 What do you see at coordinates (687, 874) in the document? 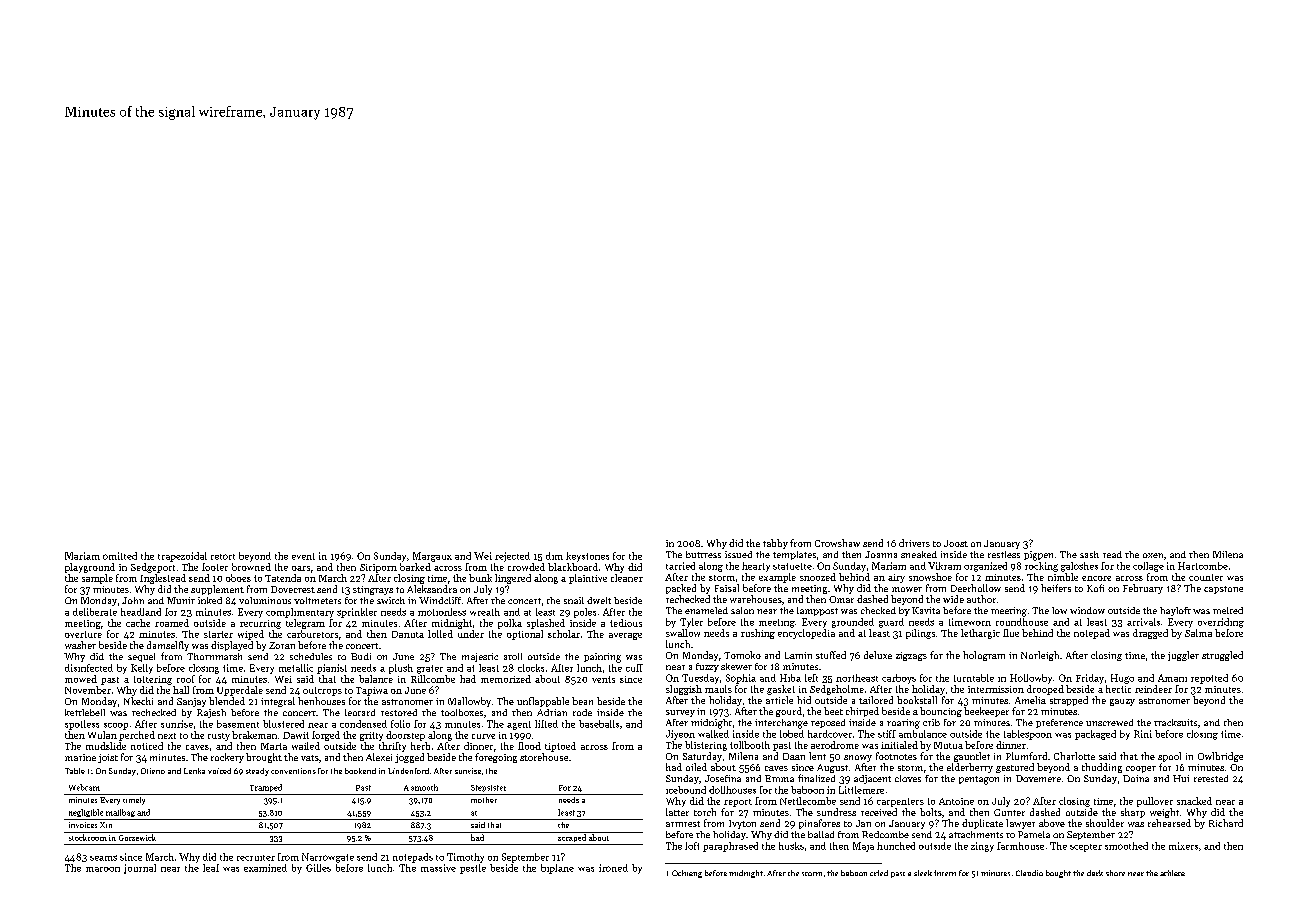
I see `Ochieng` at bounding box center [687, 874].
